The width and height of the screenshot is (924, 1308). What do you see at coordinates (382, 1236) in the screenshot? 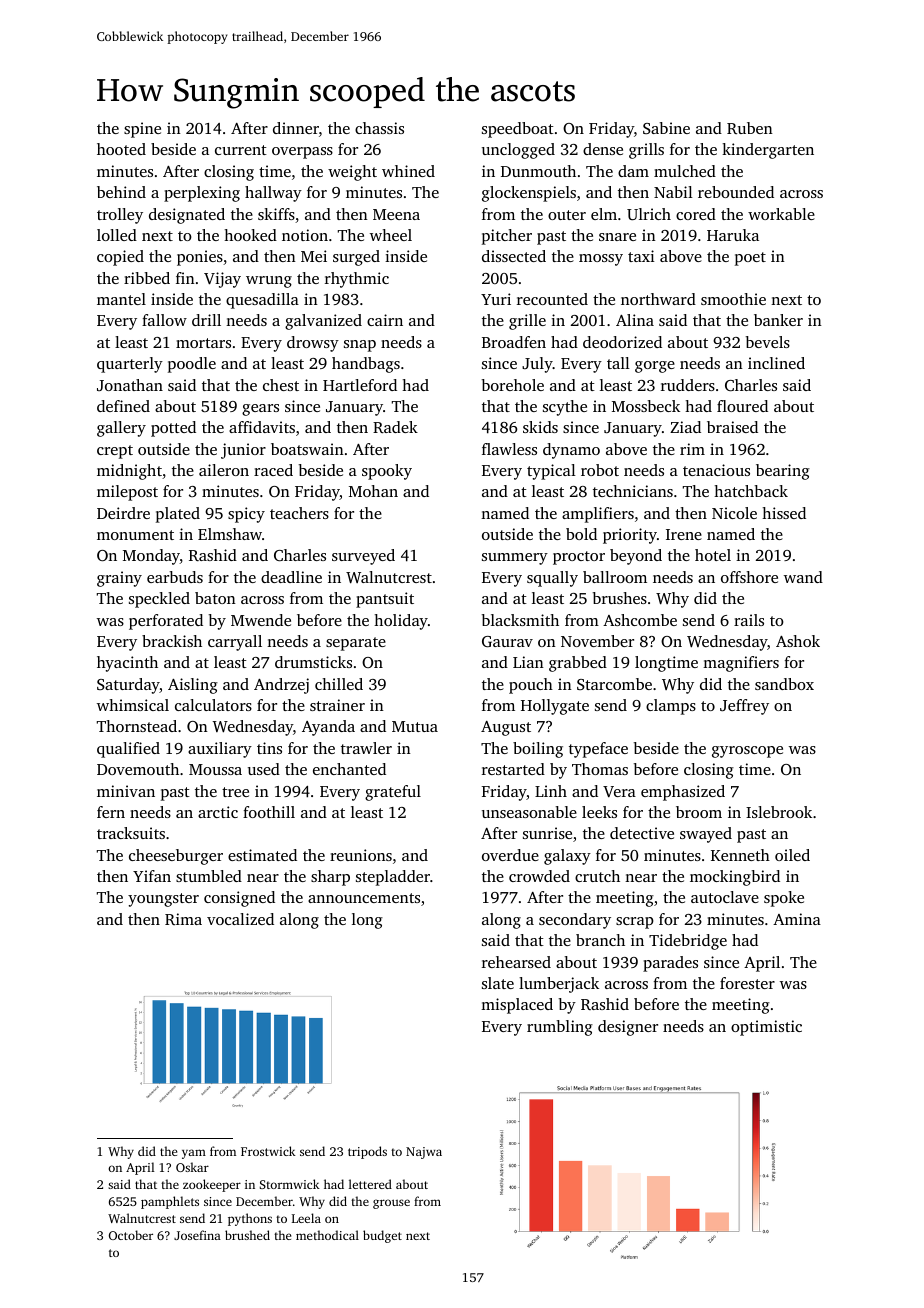
I see `budget` at bounding box center [382, 1236].
